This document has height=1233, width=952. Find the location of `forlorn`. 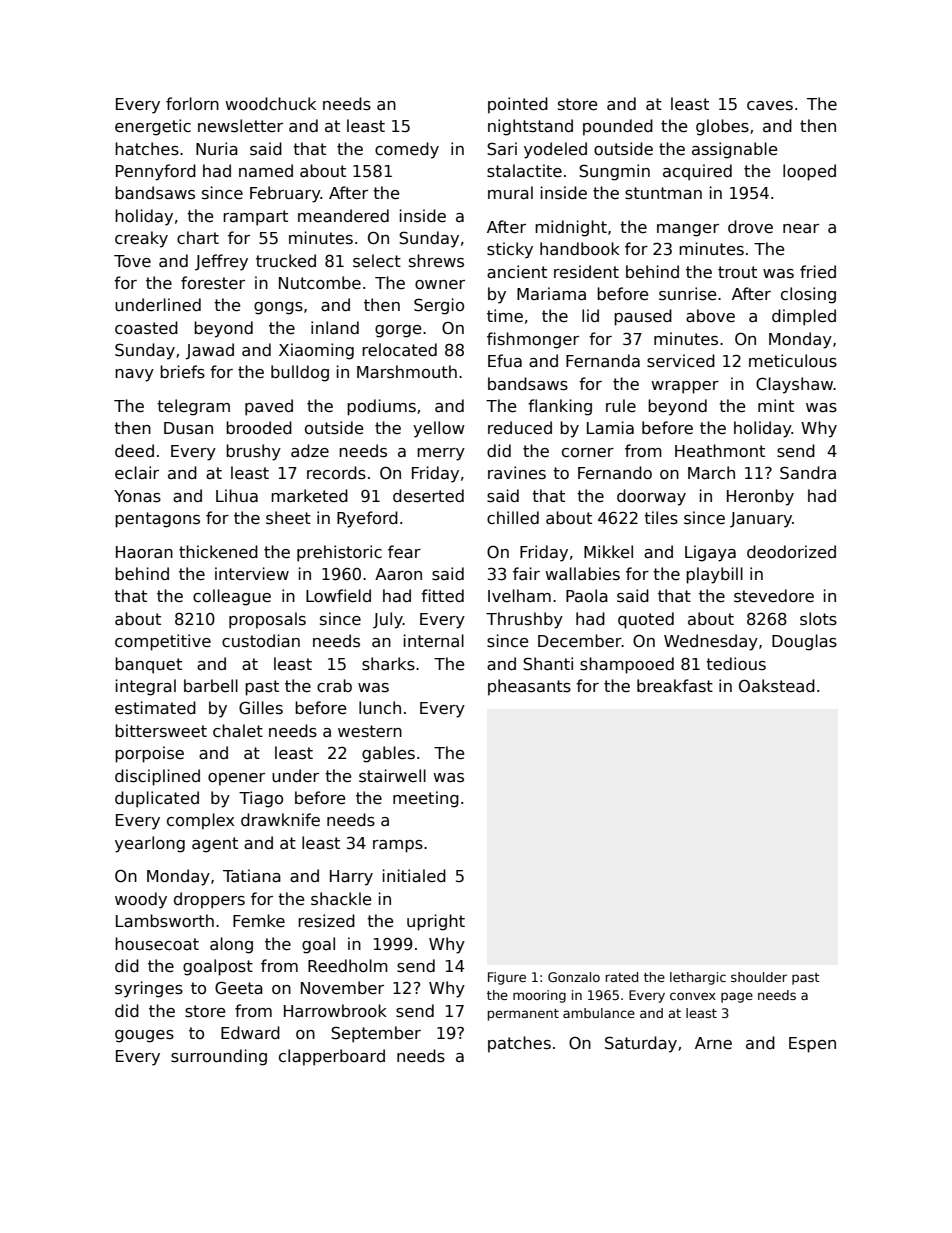

forlorn is located at coordinates (192, 103).
